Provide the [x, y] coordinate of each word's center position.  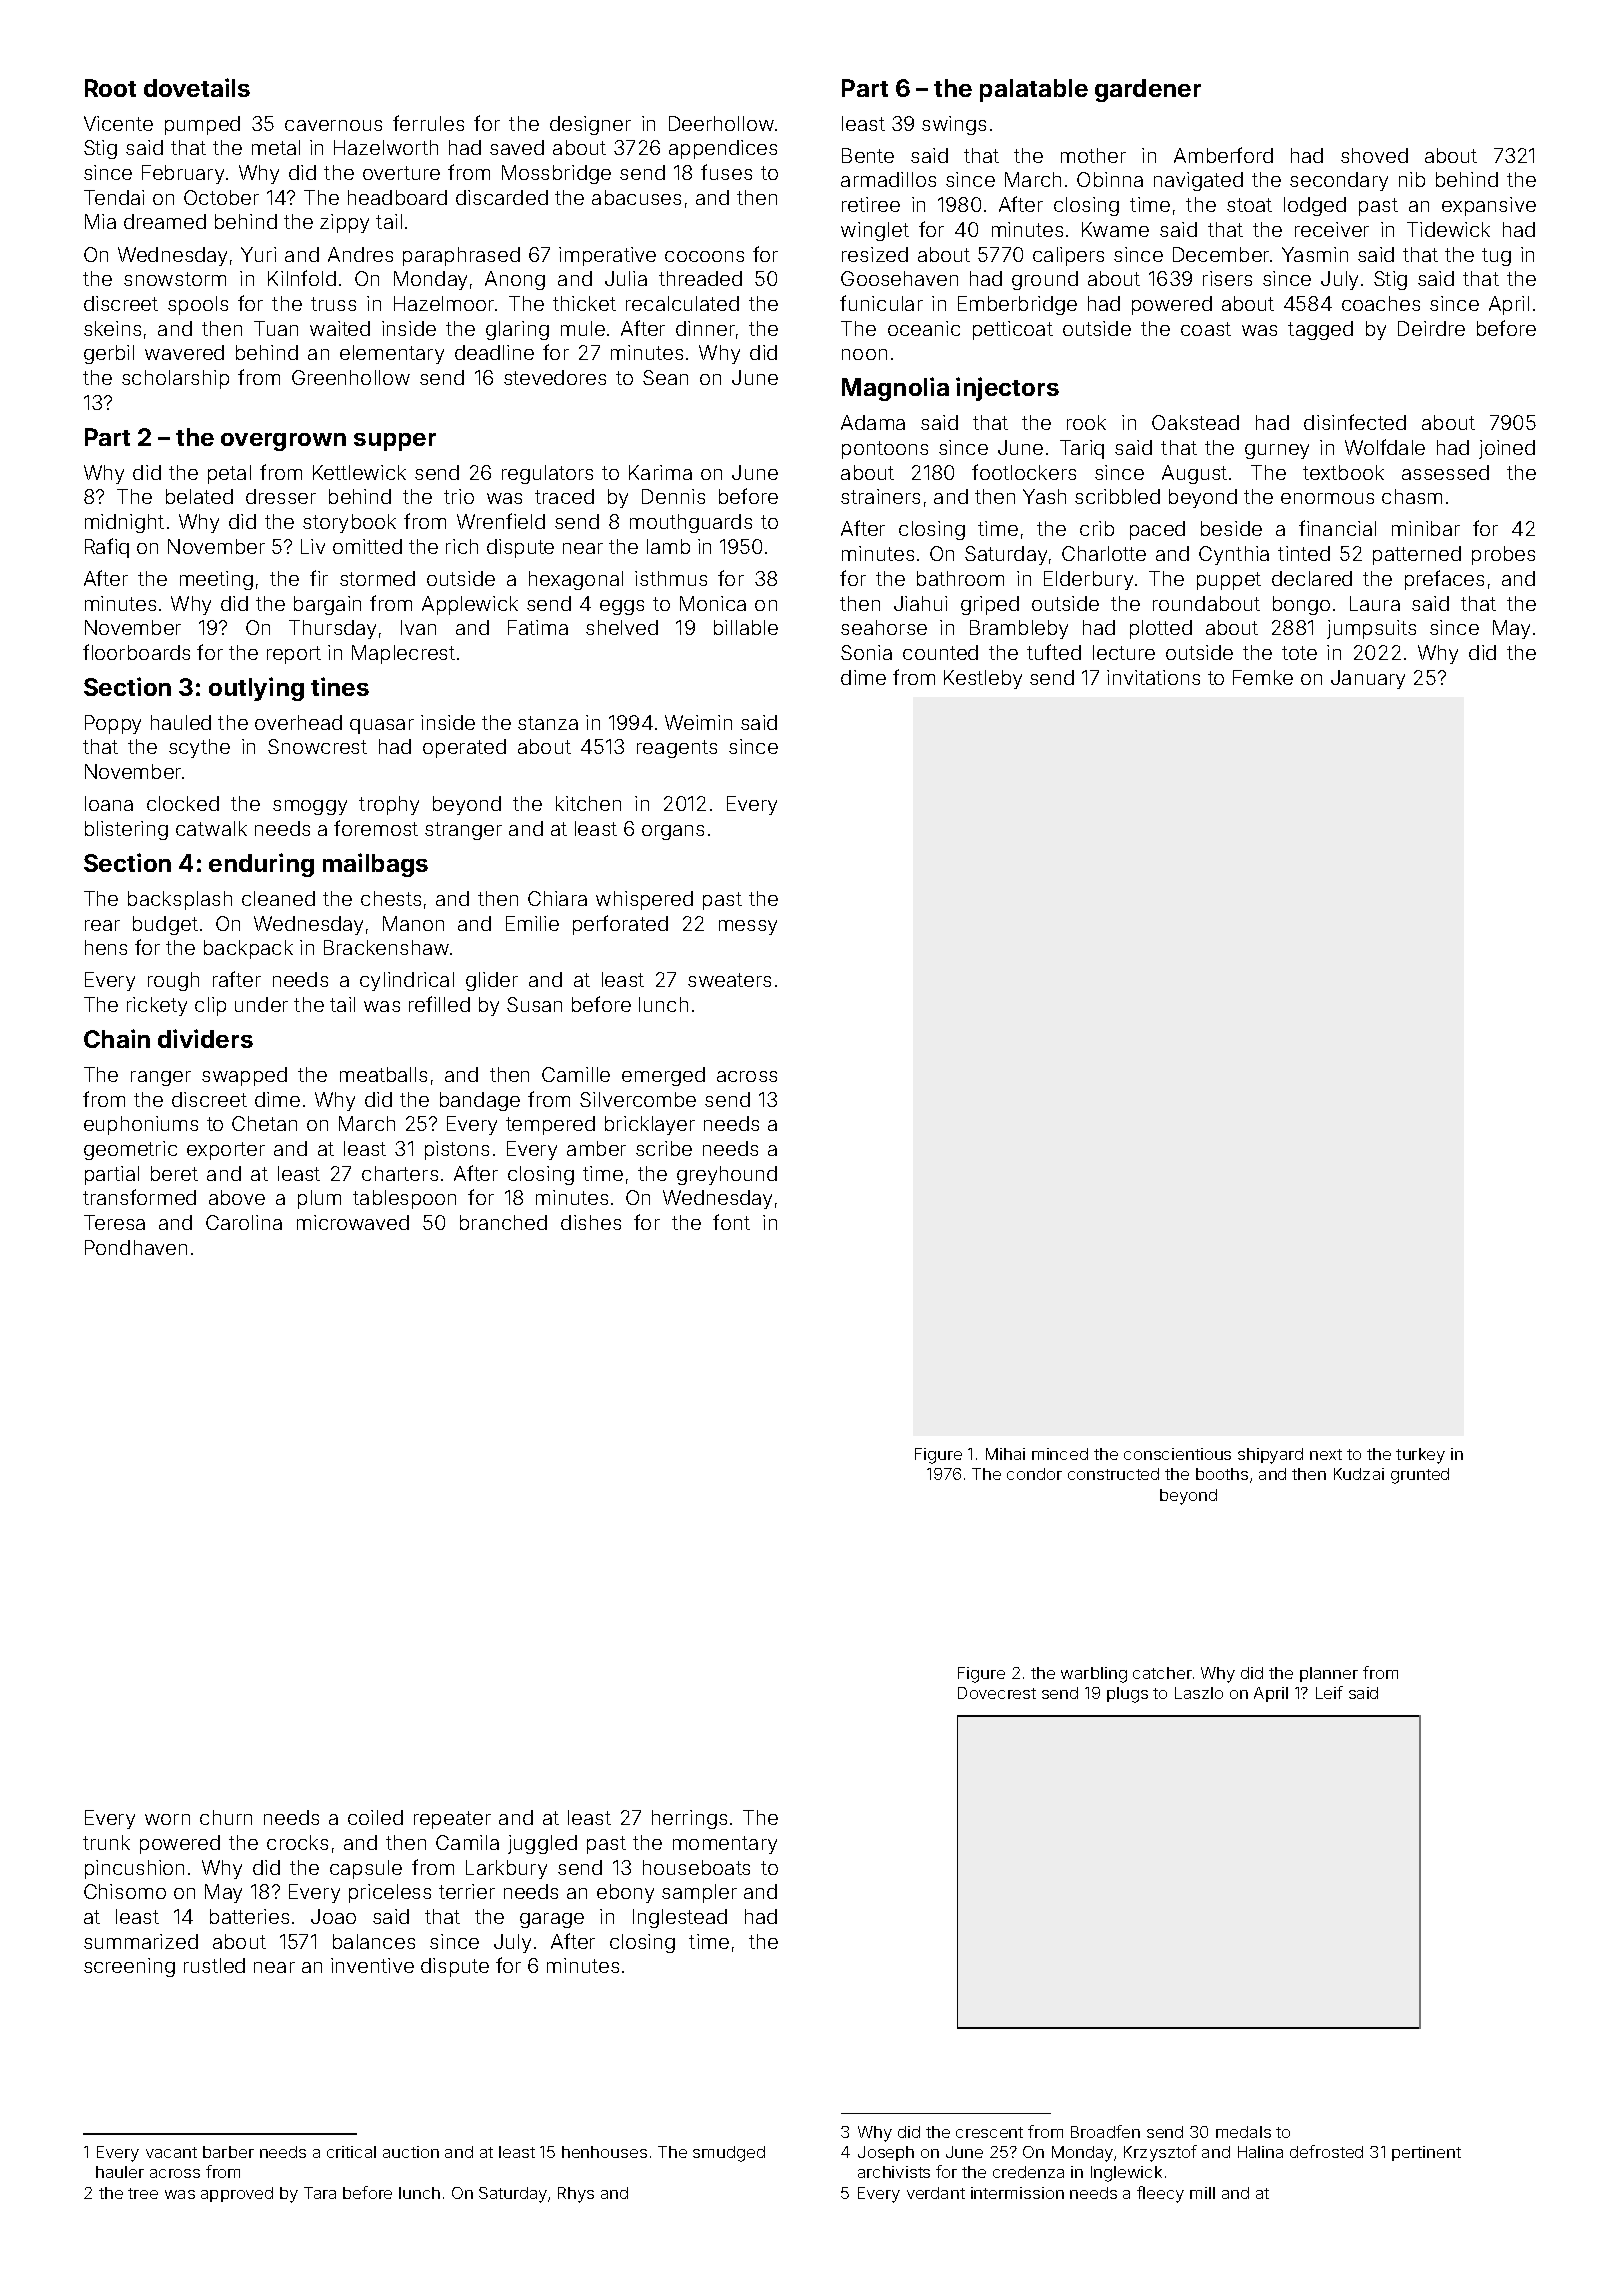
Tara [320, 2193]
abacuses [636, 197]
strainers [880, 496]
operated [464, 748]
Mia [100, 221]
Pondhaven [136, 1247]
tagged [1320, 330]
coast [1206, 329]
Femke [1263, 677]
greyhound [727, 1175]
